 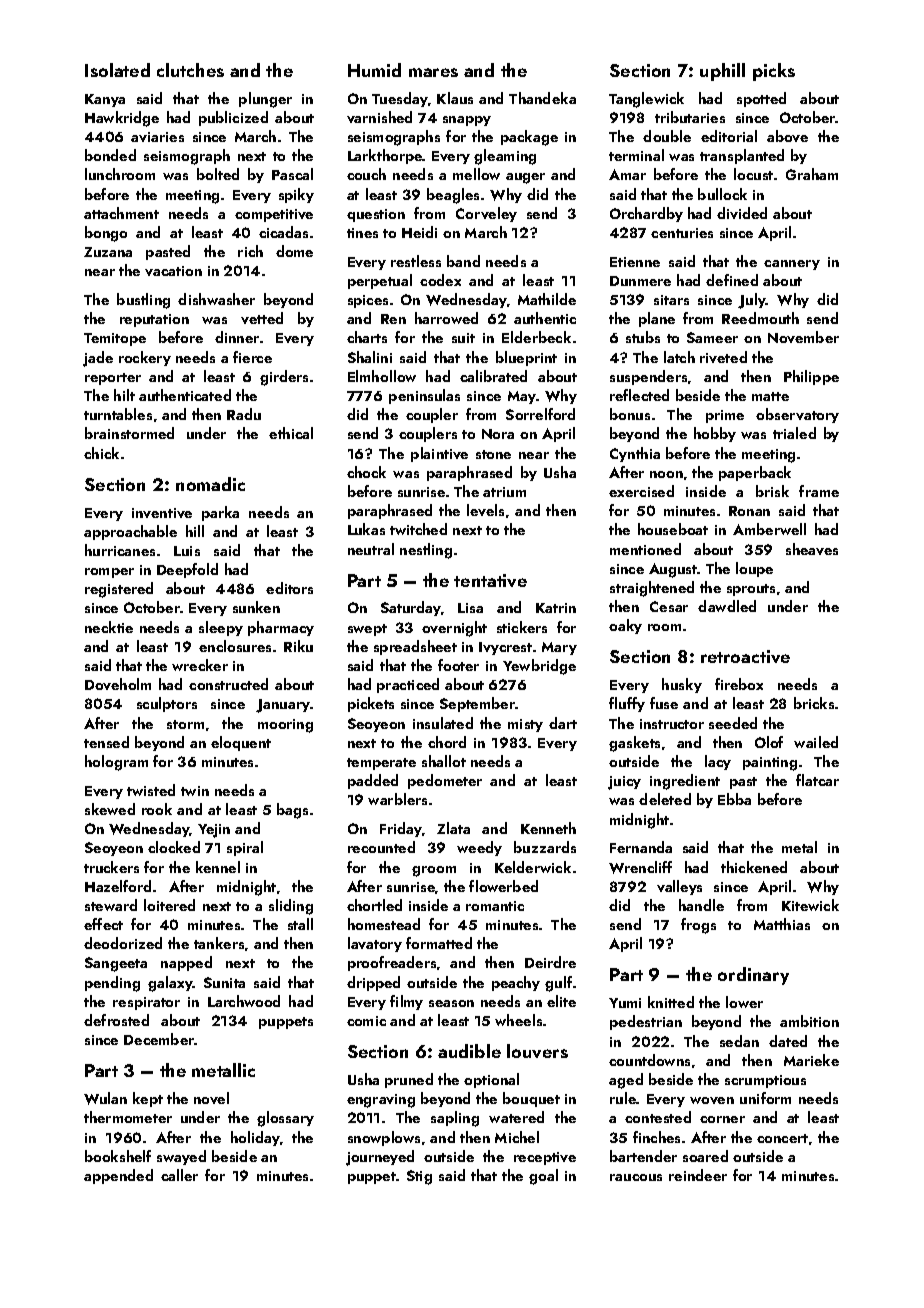 What do you see at coordinates (810, 905) in the image?
I see `Kitewick` at bounding box center [810, 905].
